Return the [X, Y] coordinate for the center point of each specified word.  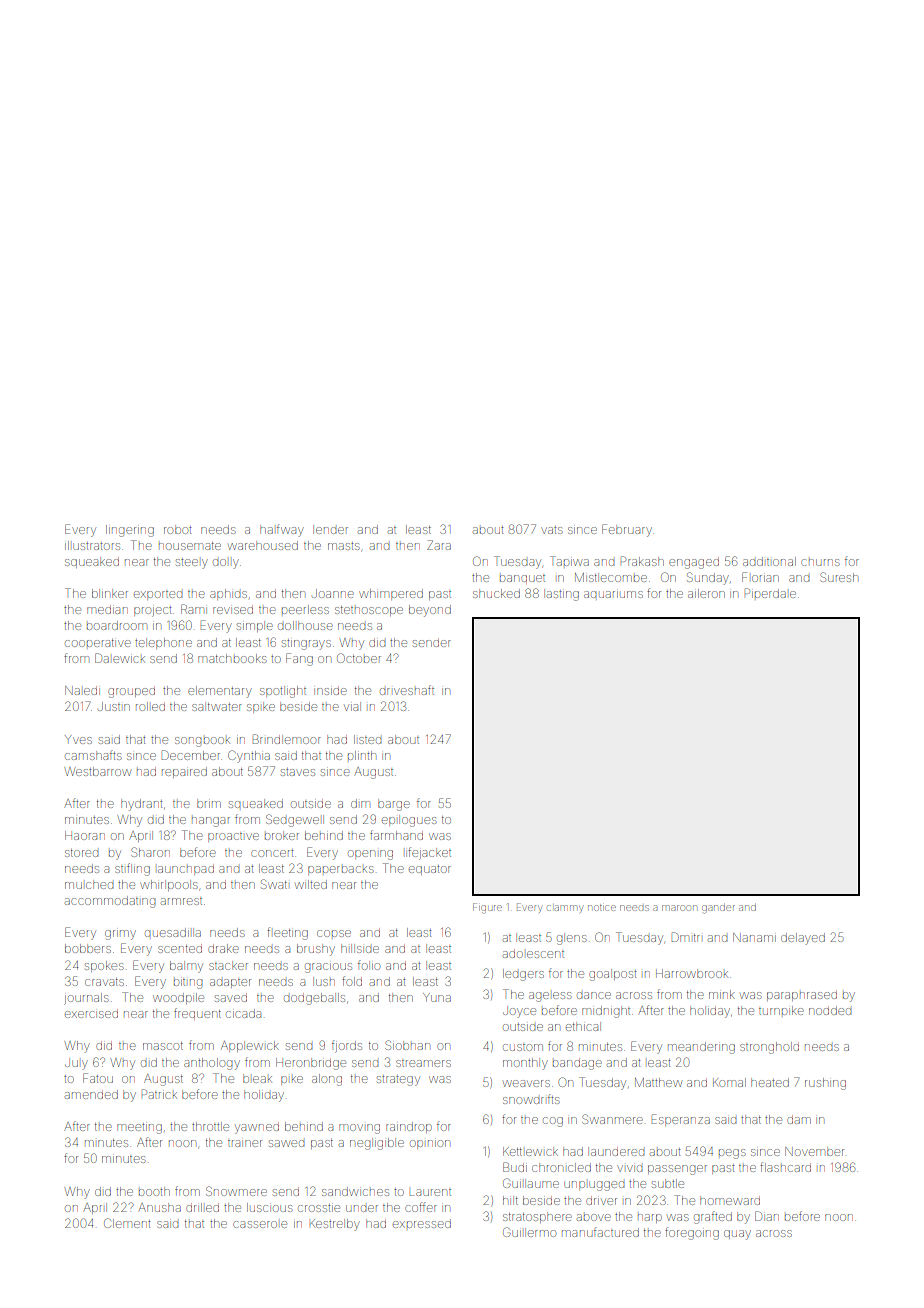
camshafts [93, 755]
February [627, 530]
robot [178, 529]
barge [394, 805]
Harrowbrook [692, 973]
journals [86, 999]
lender [330, 529]
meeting [139, 1129]
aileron [706, 593]
